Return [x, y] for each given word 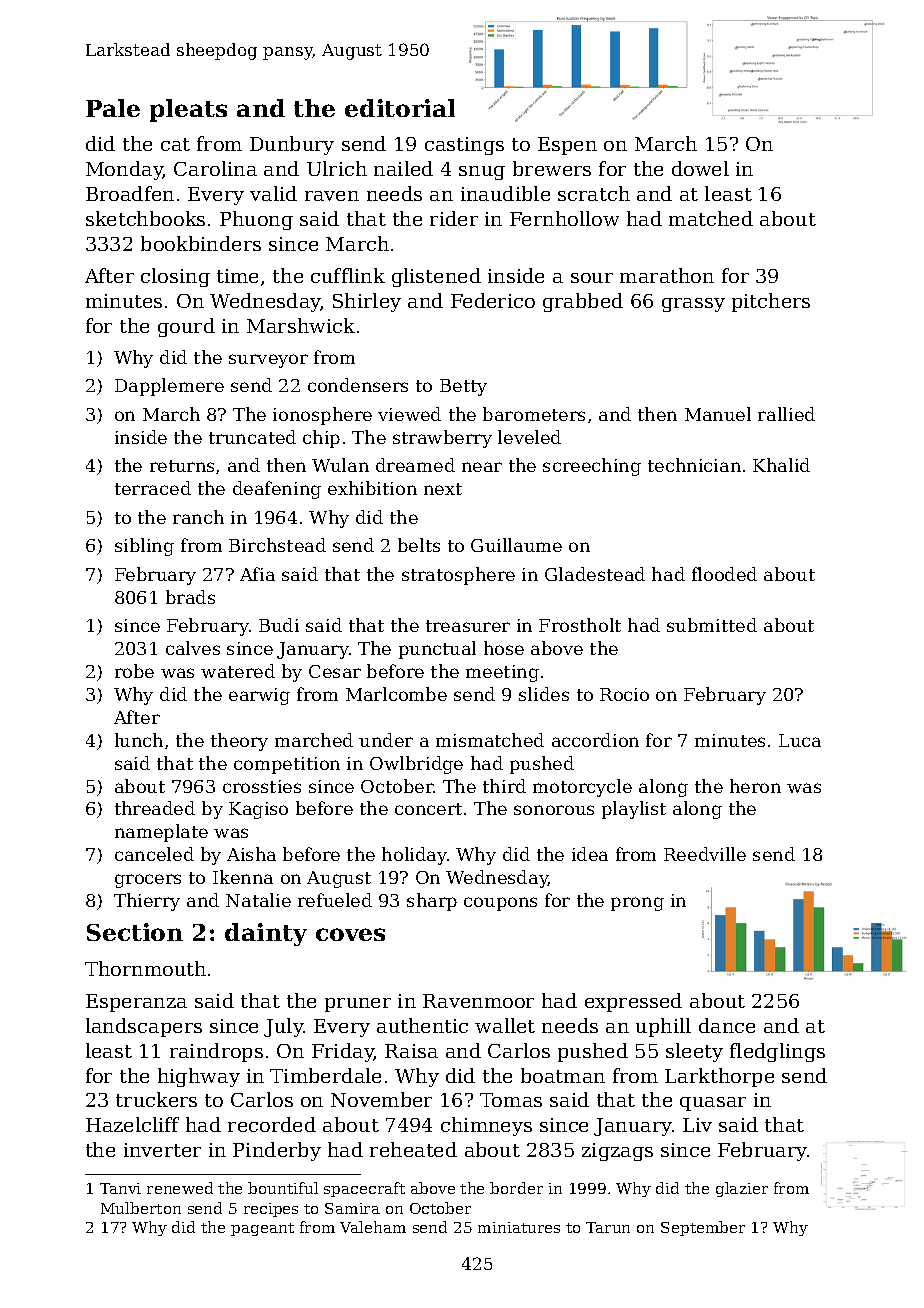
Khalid [781, 465]
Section [135, 932]
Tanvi [120, 1188]
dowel [700, 168]
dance [727, 1025]
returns [182, 466]
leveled [529, 437]
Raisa [411, 1051]
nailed [403, 168]
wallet [505, 1025]
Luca [800, 740]
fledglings [777, 1052]
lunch [139, 740]
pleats [188, 110]
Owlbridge [416, 765]
